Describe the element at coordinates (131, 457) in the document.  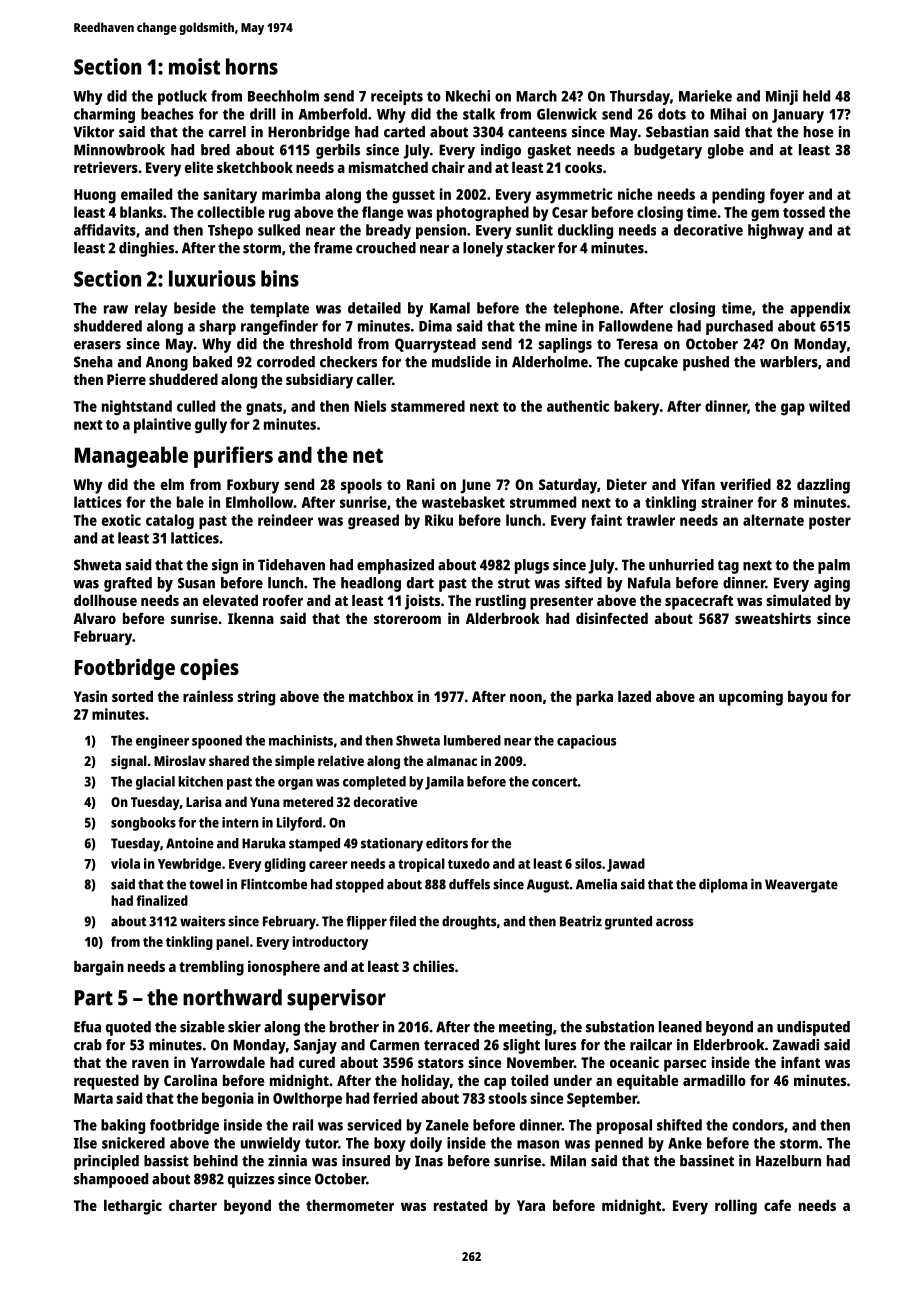
I see `Manageable` at that location.
